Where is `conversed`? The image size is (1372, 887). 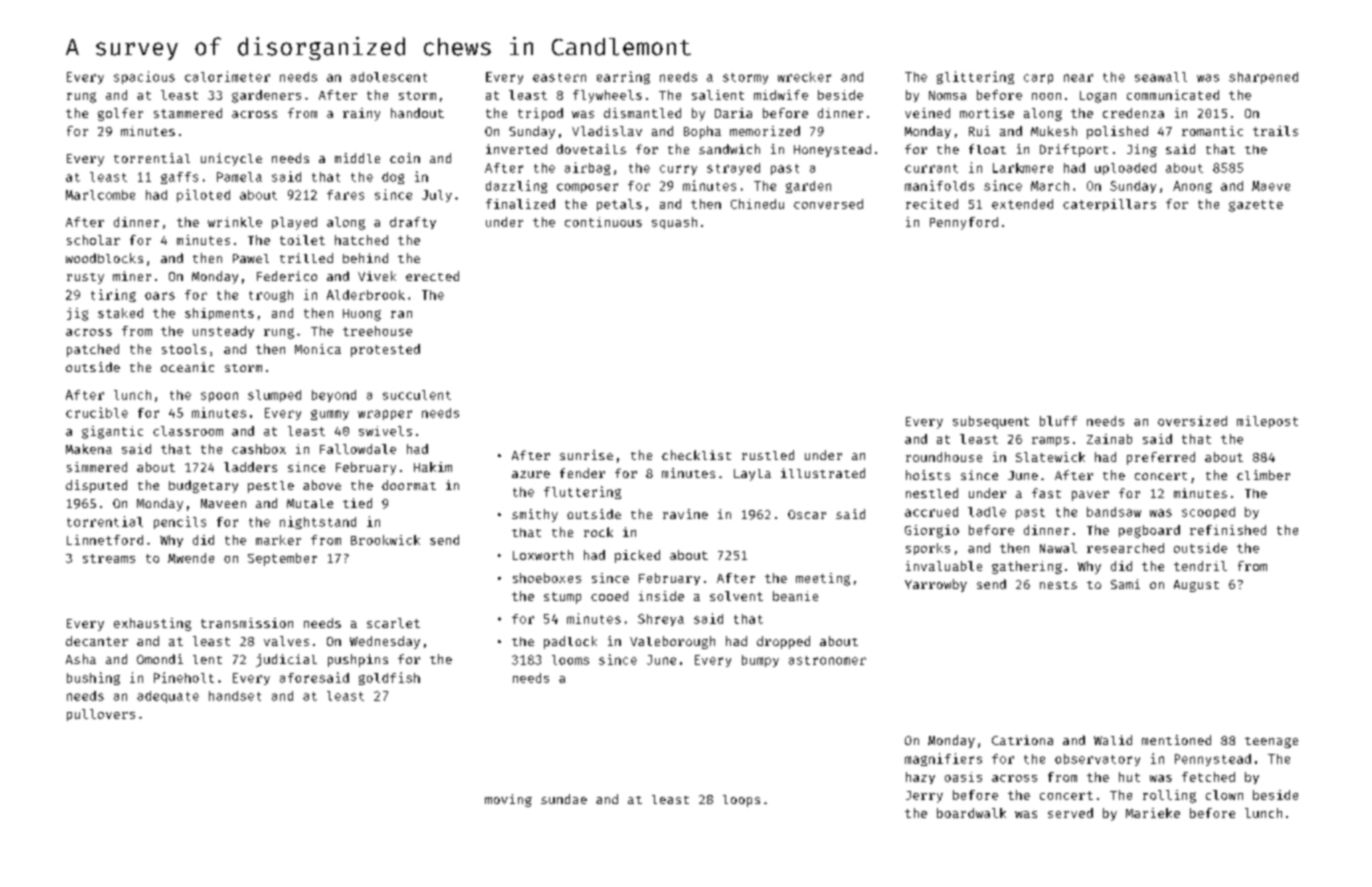
conversed is located at coordinates (828, 204).
